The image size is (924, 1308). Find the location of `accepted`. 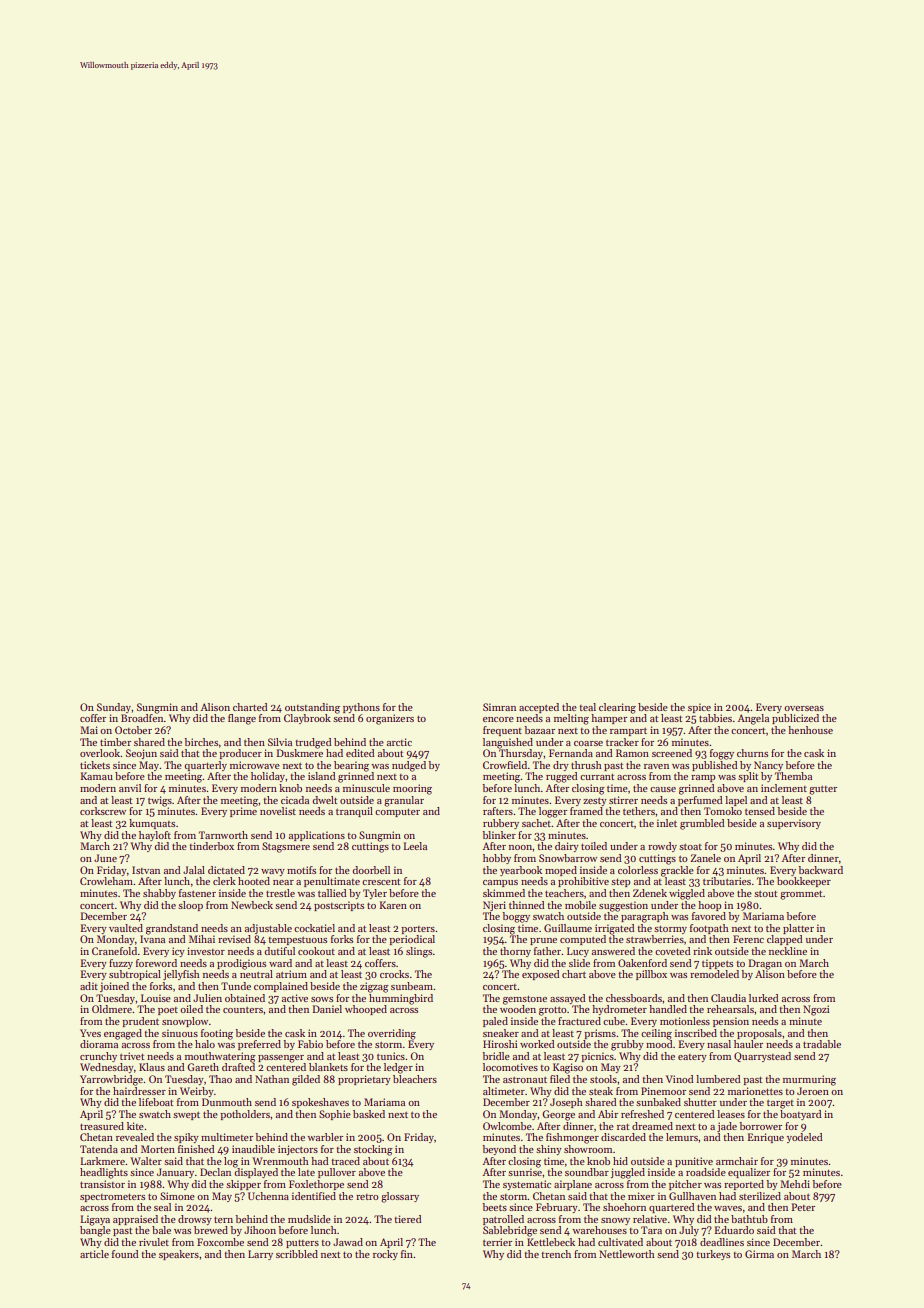

accepted is located at coordinates (539, 708).
